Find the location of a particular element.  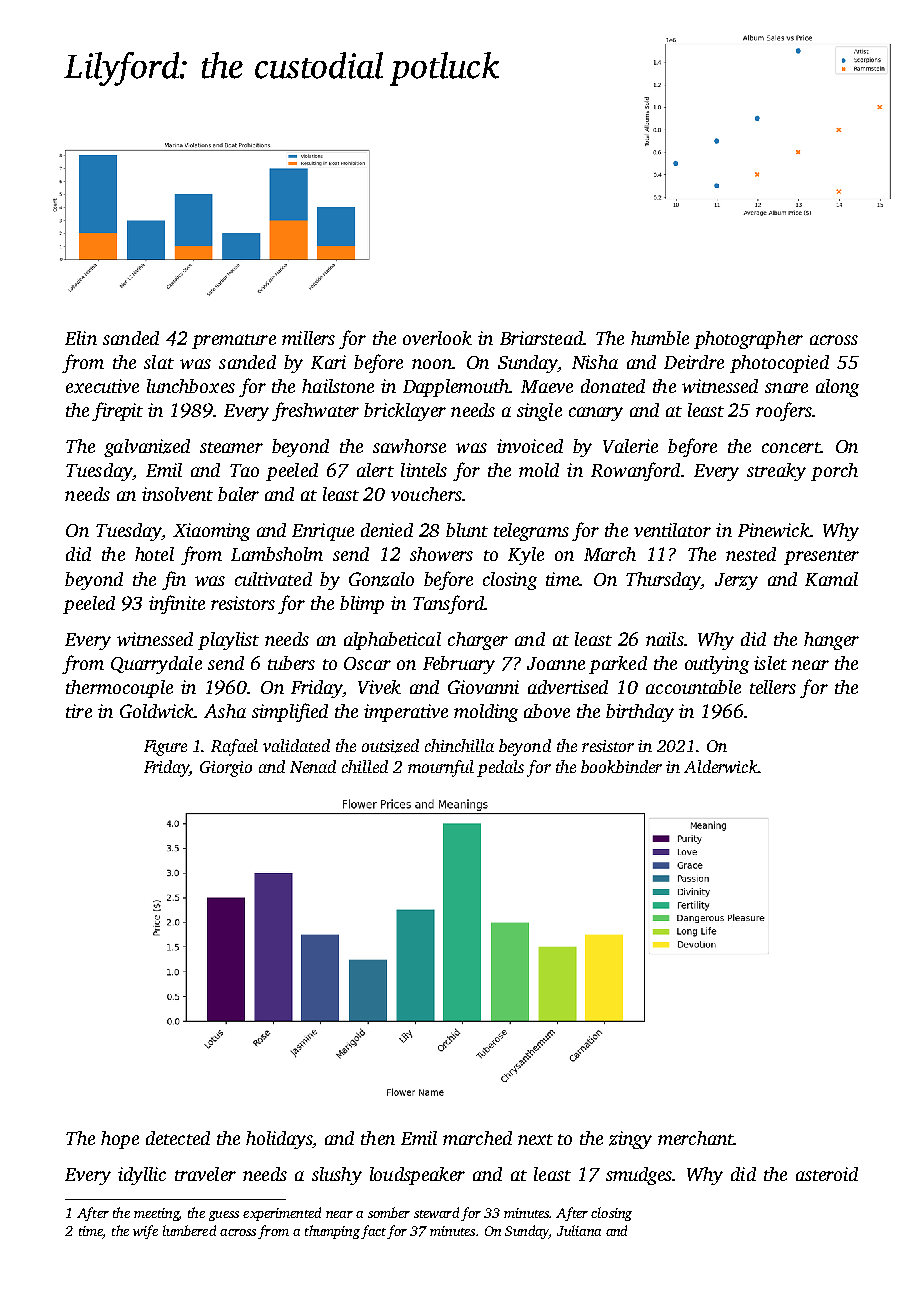

pedals is located at coordinates (500, 768).
